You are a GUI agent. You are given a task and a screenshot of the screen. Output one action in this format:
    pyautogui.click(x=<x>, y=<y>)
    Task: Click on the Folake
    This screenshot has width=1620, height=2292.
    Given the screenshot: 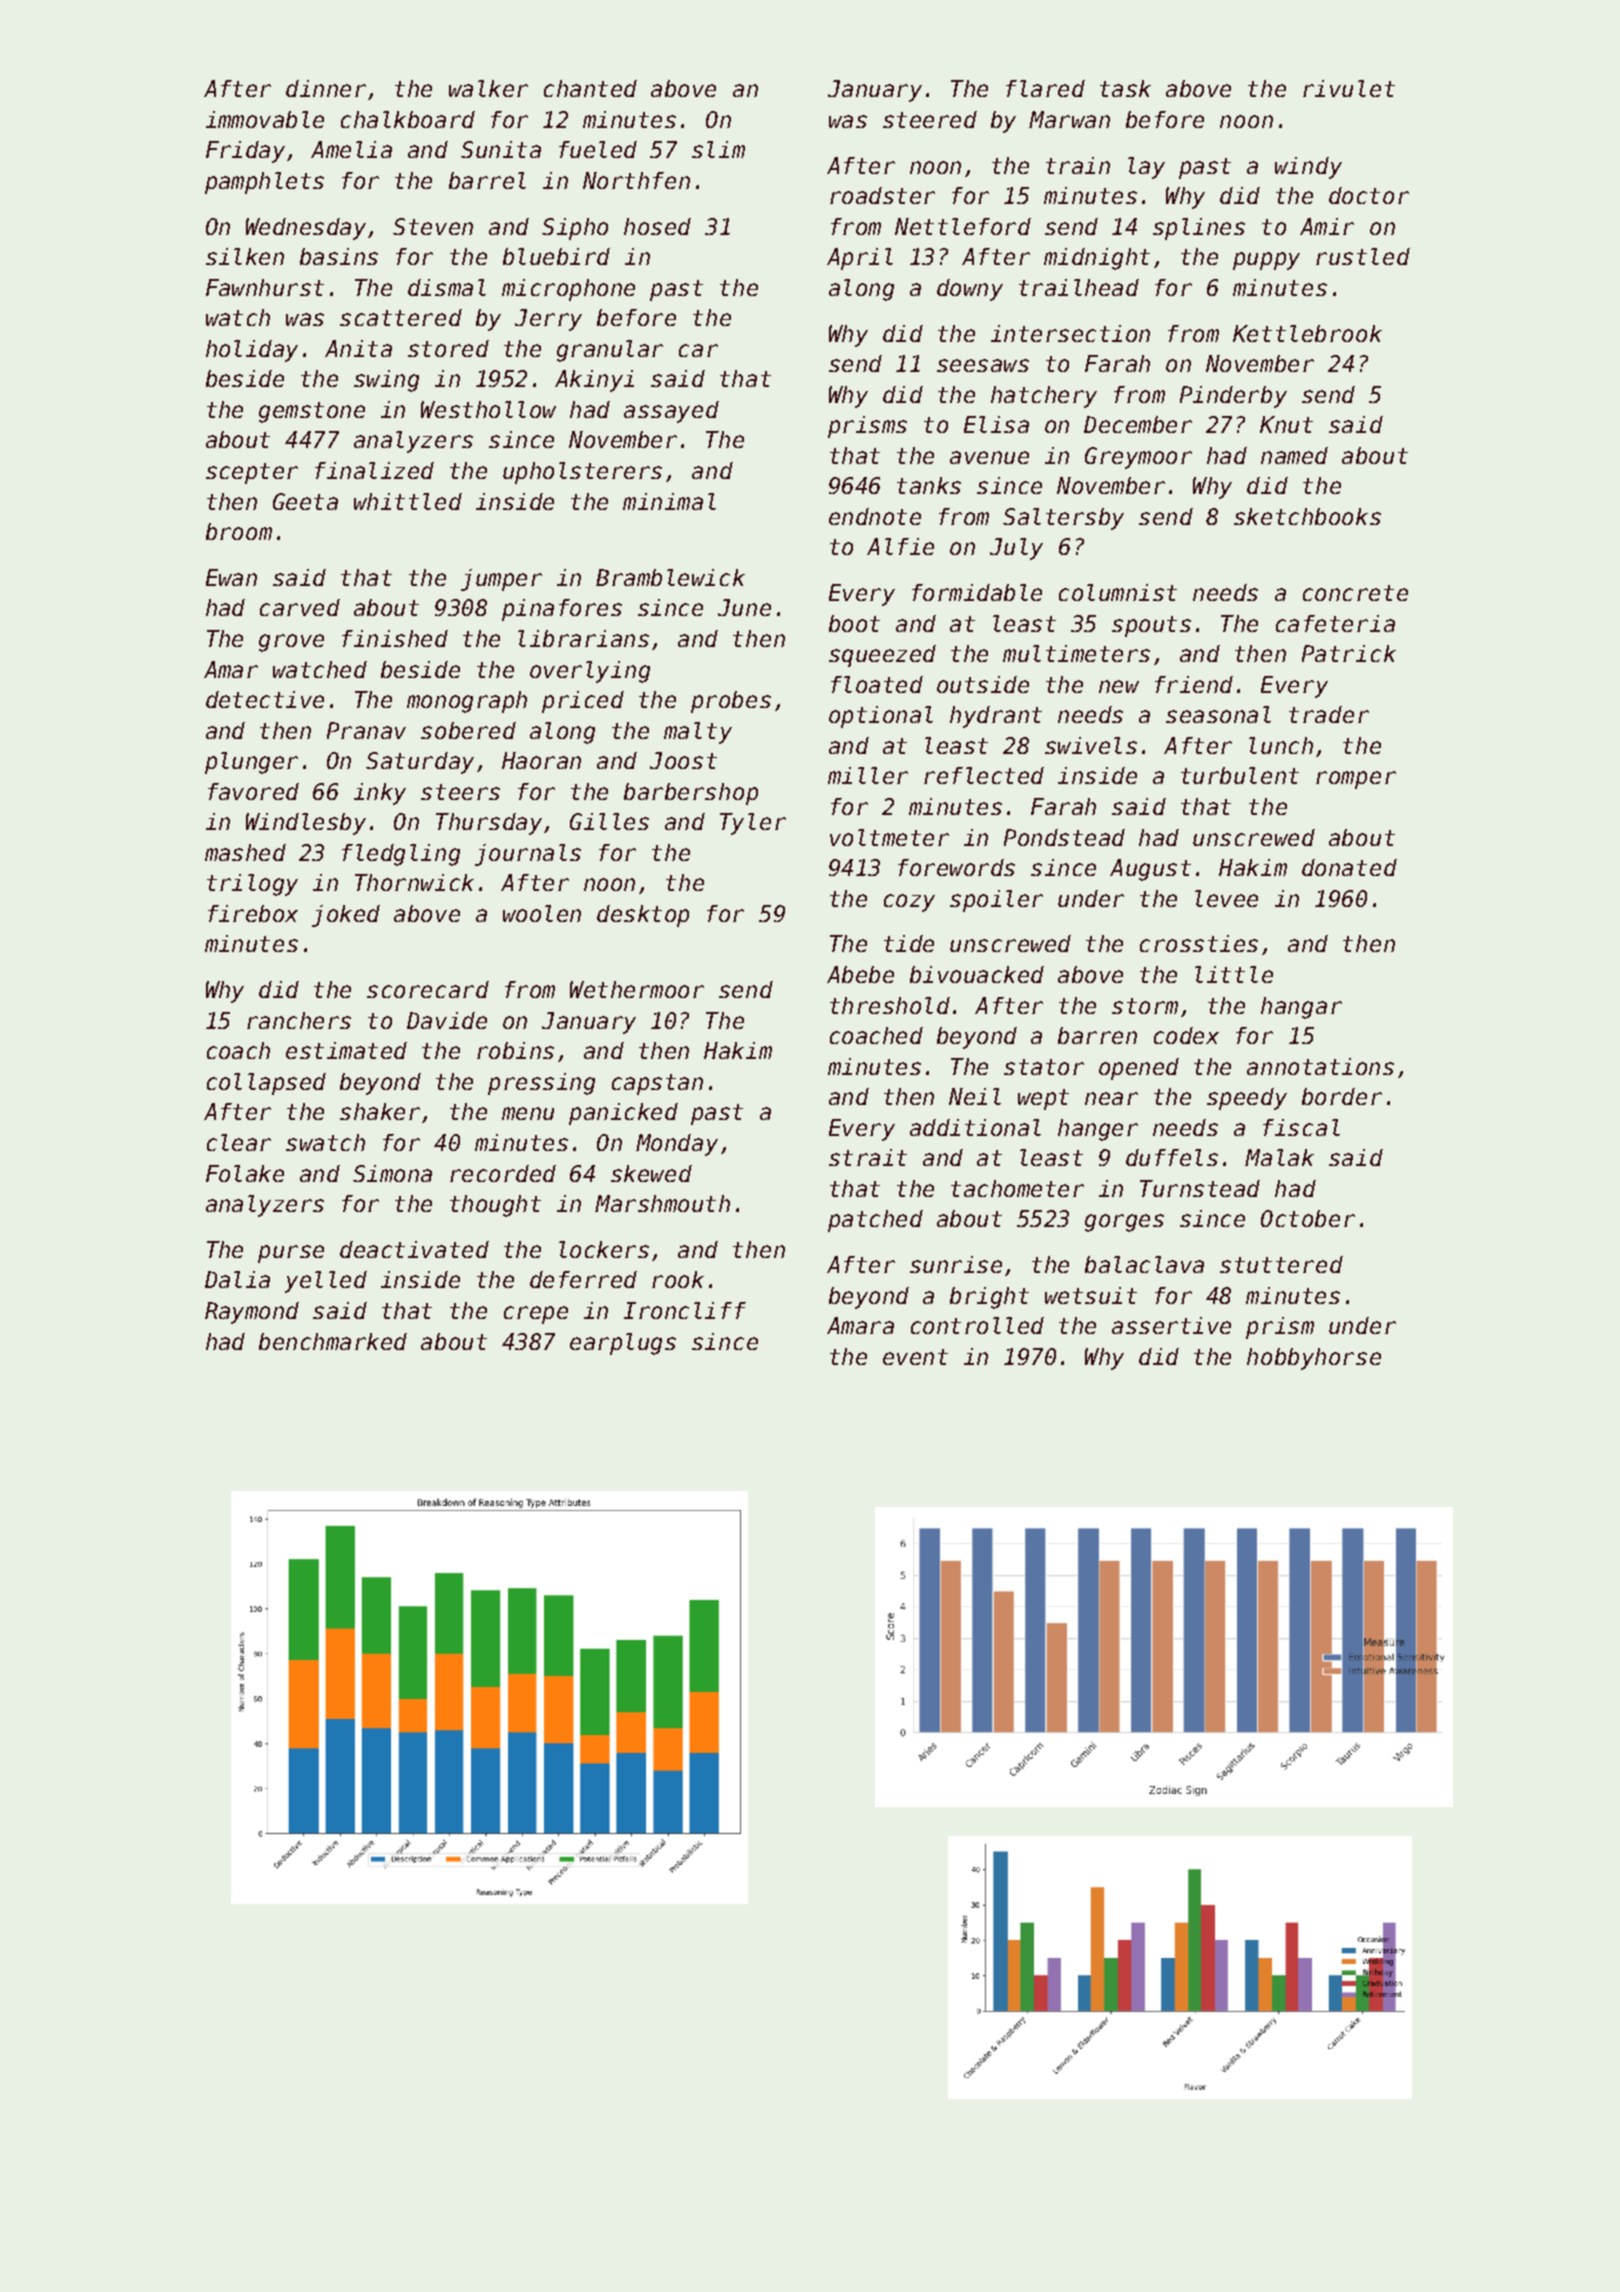 What is the action you would take?
    pyautogui.click(x=245, y=1173)
